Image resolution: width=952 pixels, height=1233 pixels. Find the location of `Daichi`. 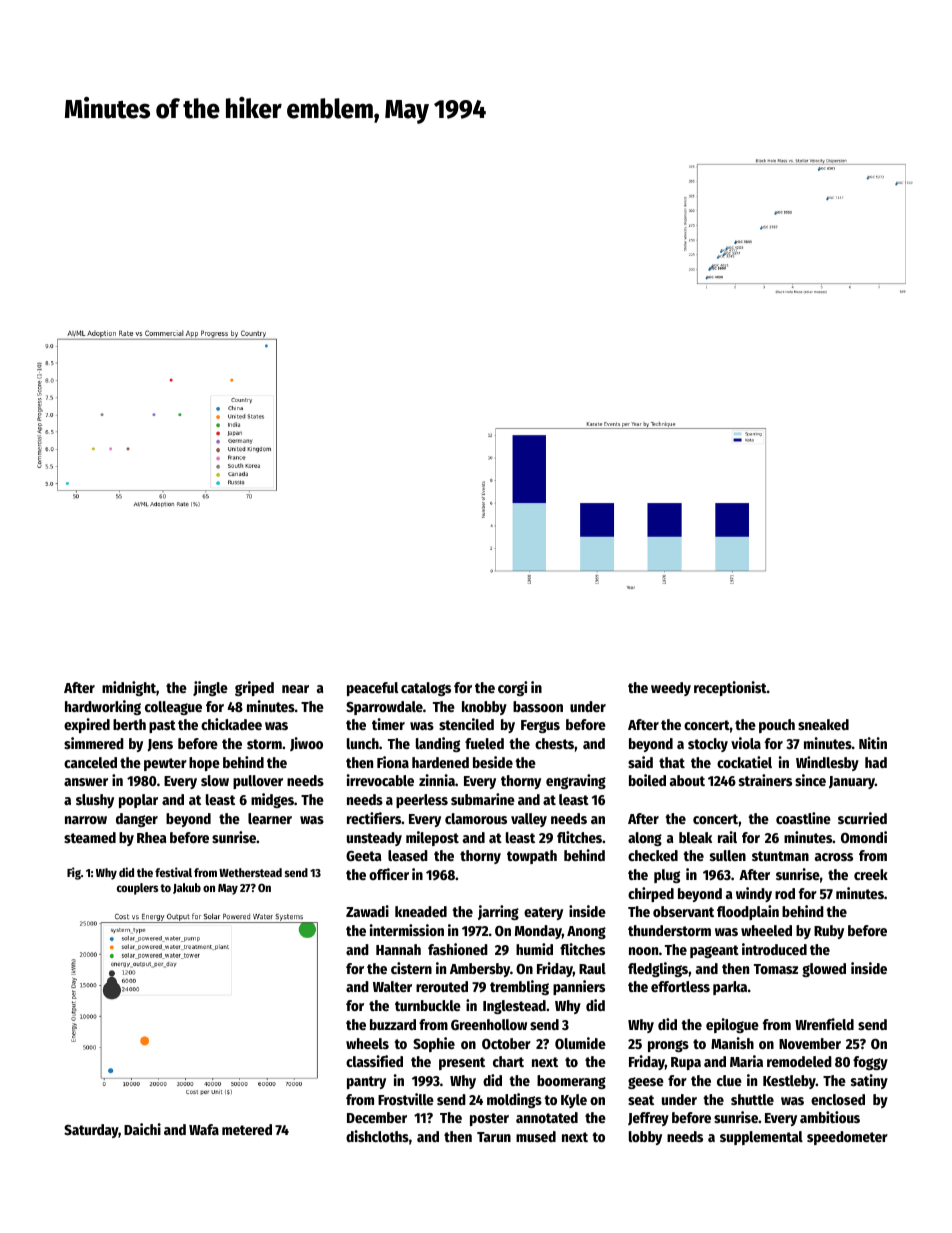

Daichi is located at coordinates (142, 1129).
